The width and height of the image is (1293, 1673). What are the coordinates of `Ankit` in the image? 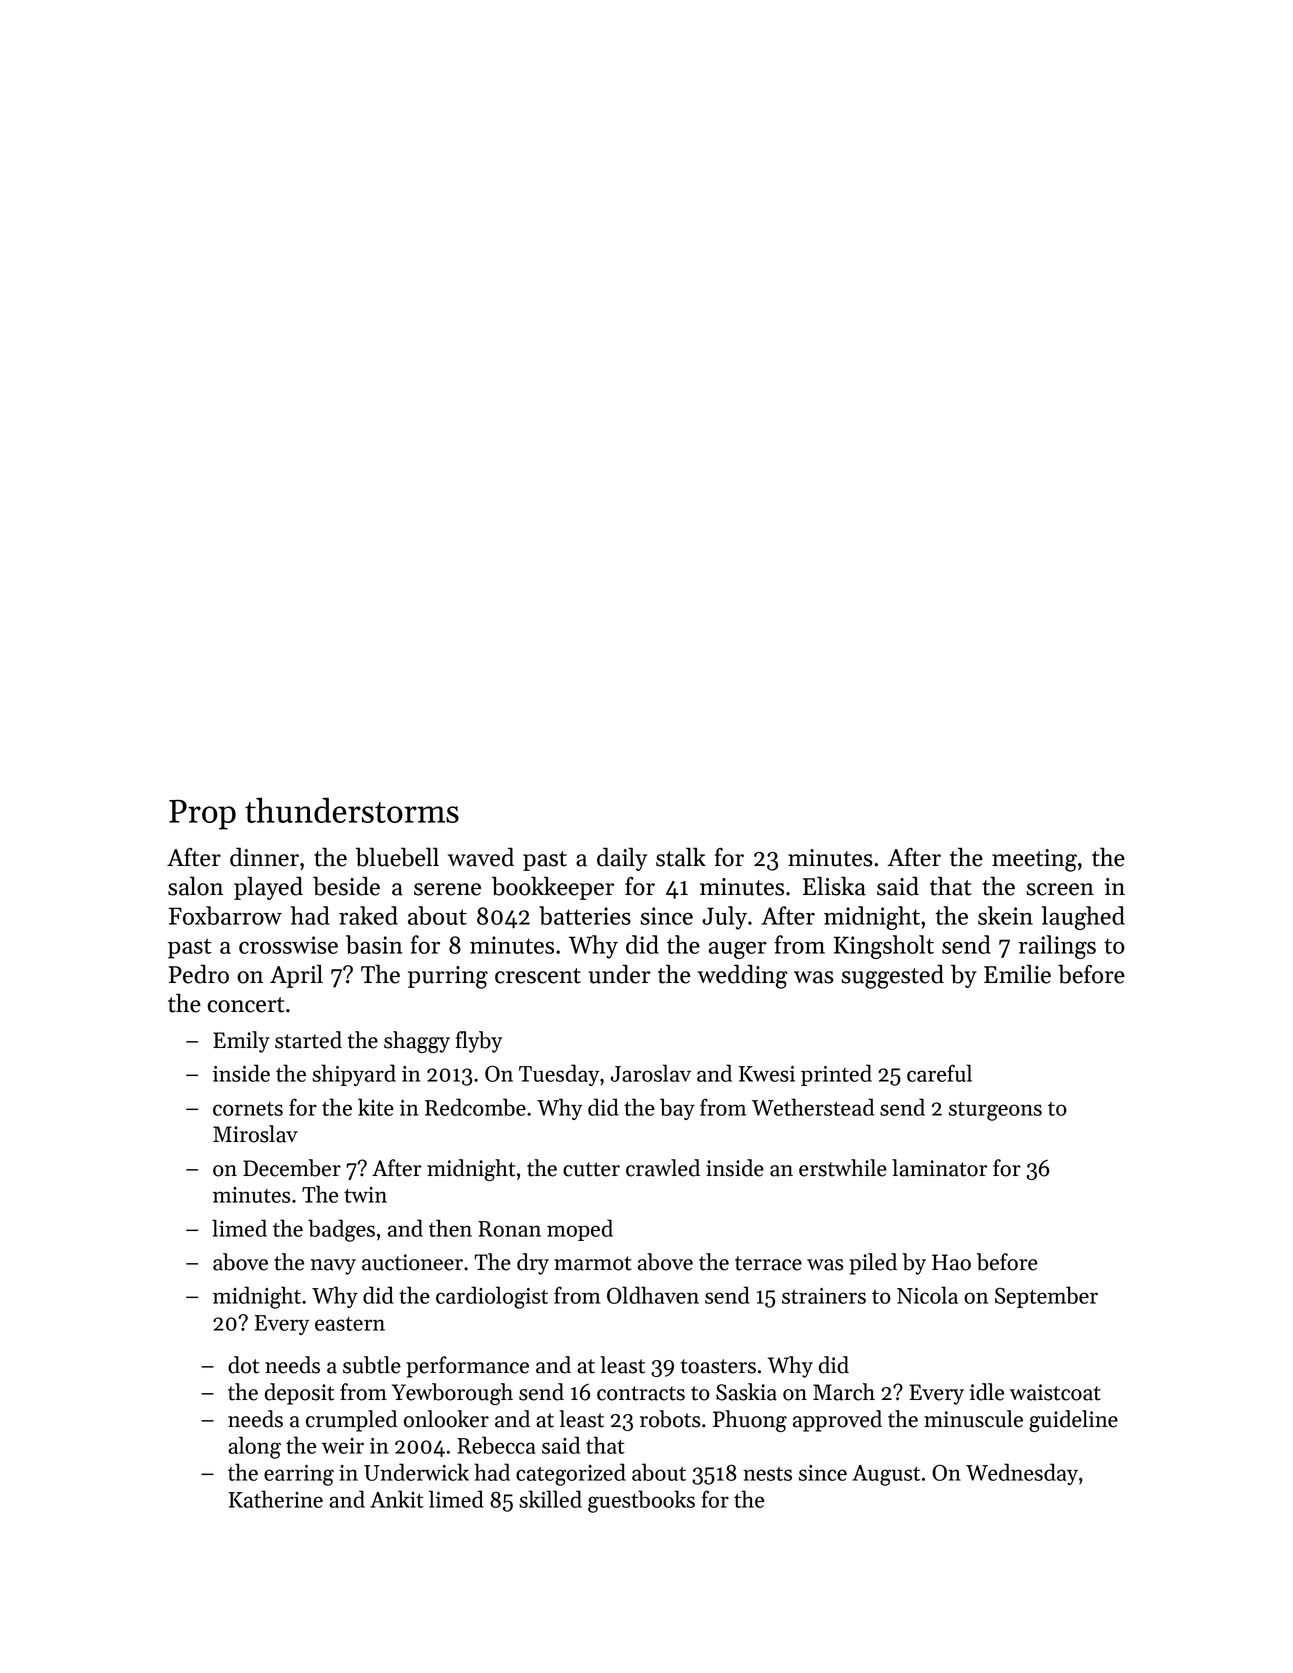 It's located at (397, 1499).
